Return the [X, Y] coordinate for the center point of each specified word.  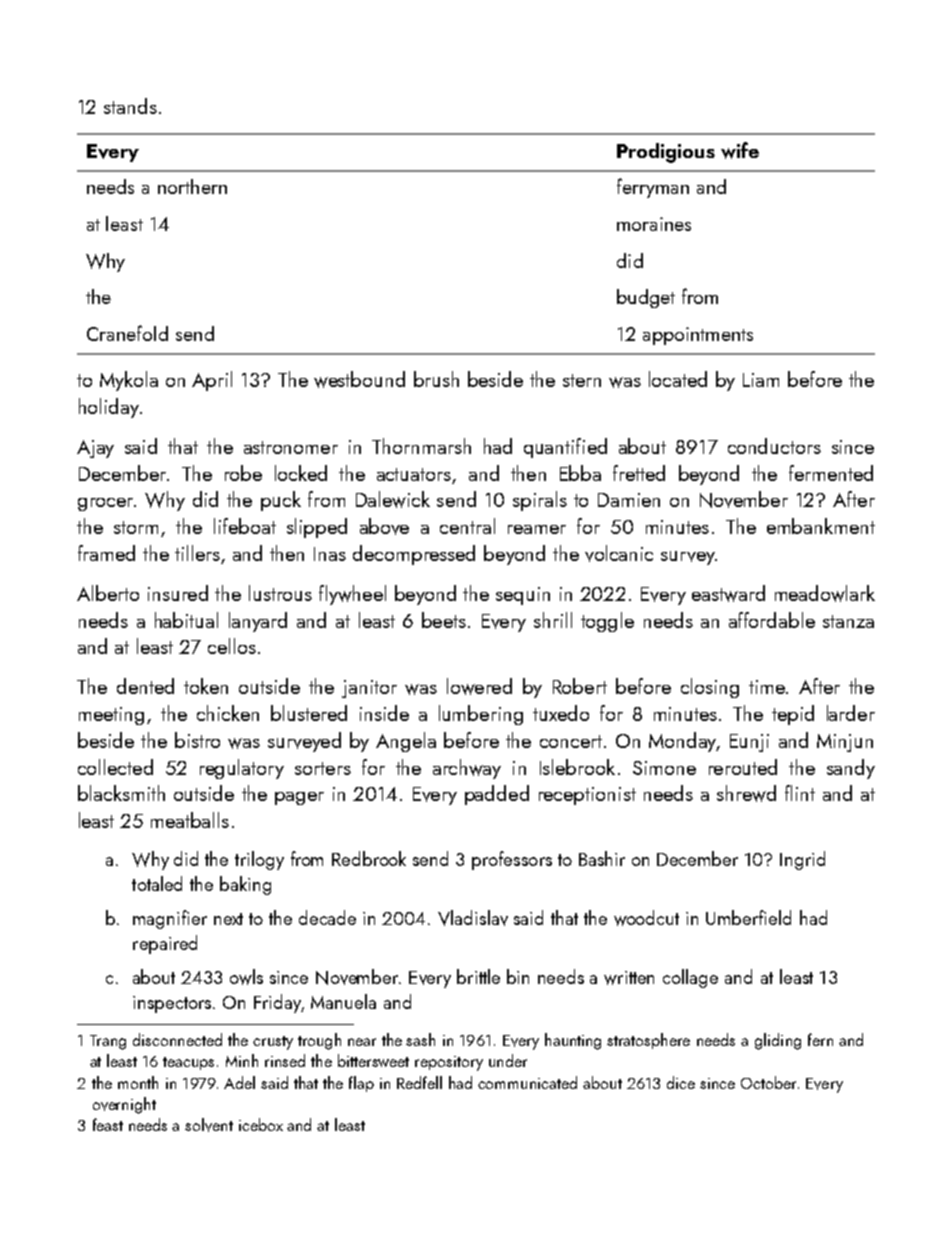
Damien [629, 500]
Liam [761, 380]
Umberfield [748, 917]
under [508, 1060]
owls [246, 977]
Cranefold [127, 333]
